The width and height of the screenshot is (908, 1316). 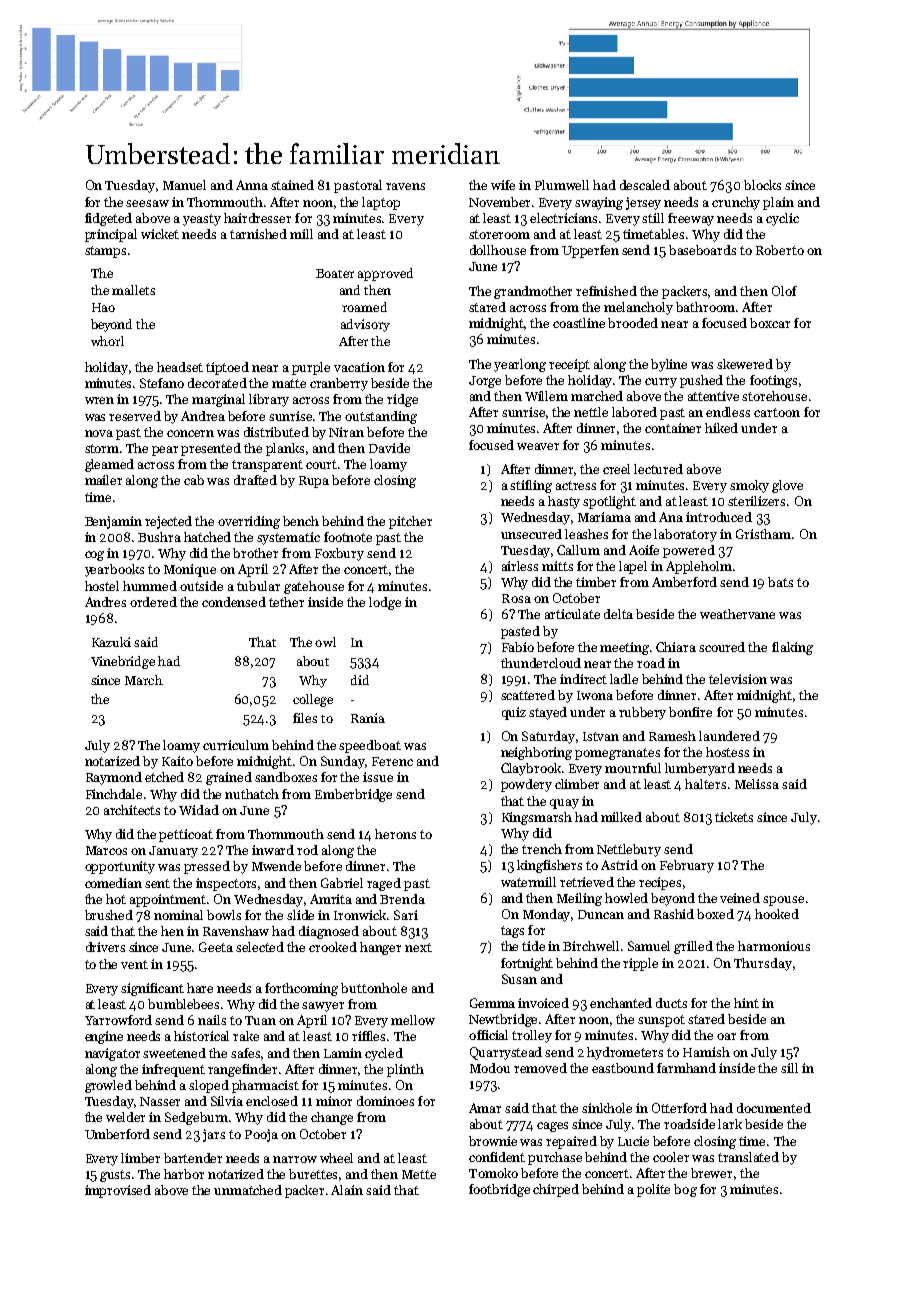 What do you see at coordinates (485, 382) in the screenshot?
I see `Jorge` at bounding box center [485, 382].
